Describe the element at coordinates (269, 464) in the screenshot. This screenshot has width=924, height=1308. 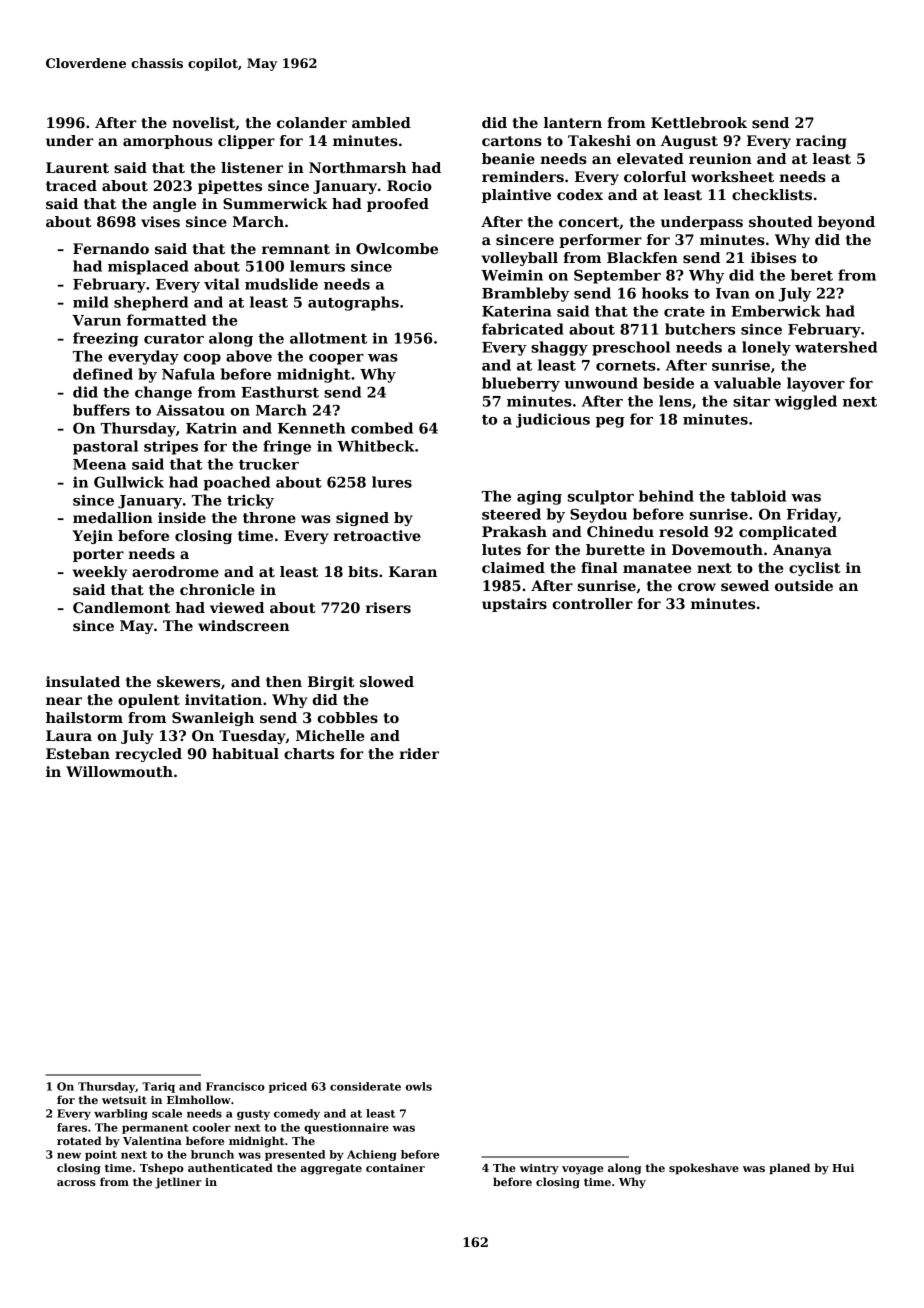
I see `trucker` at that location.
